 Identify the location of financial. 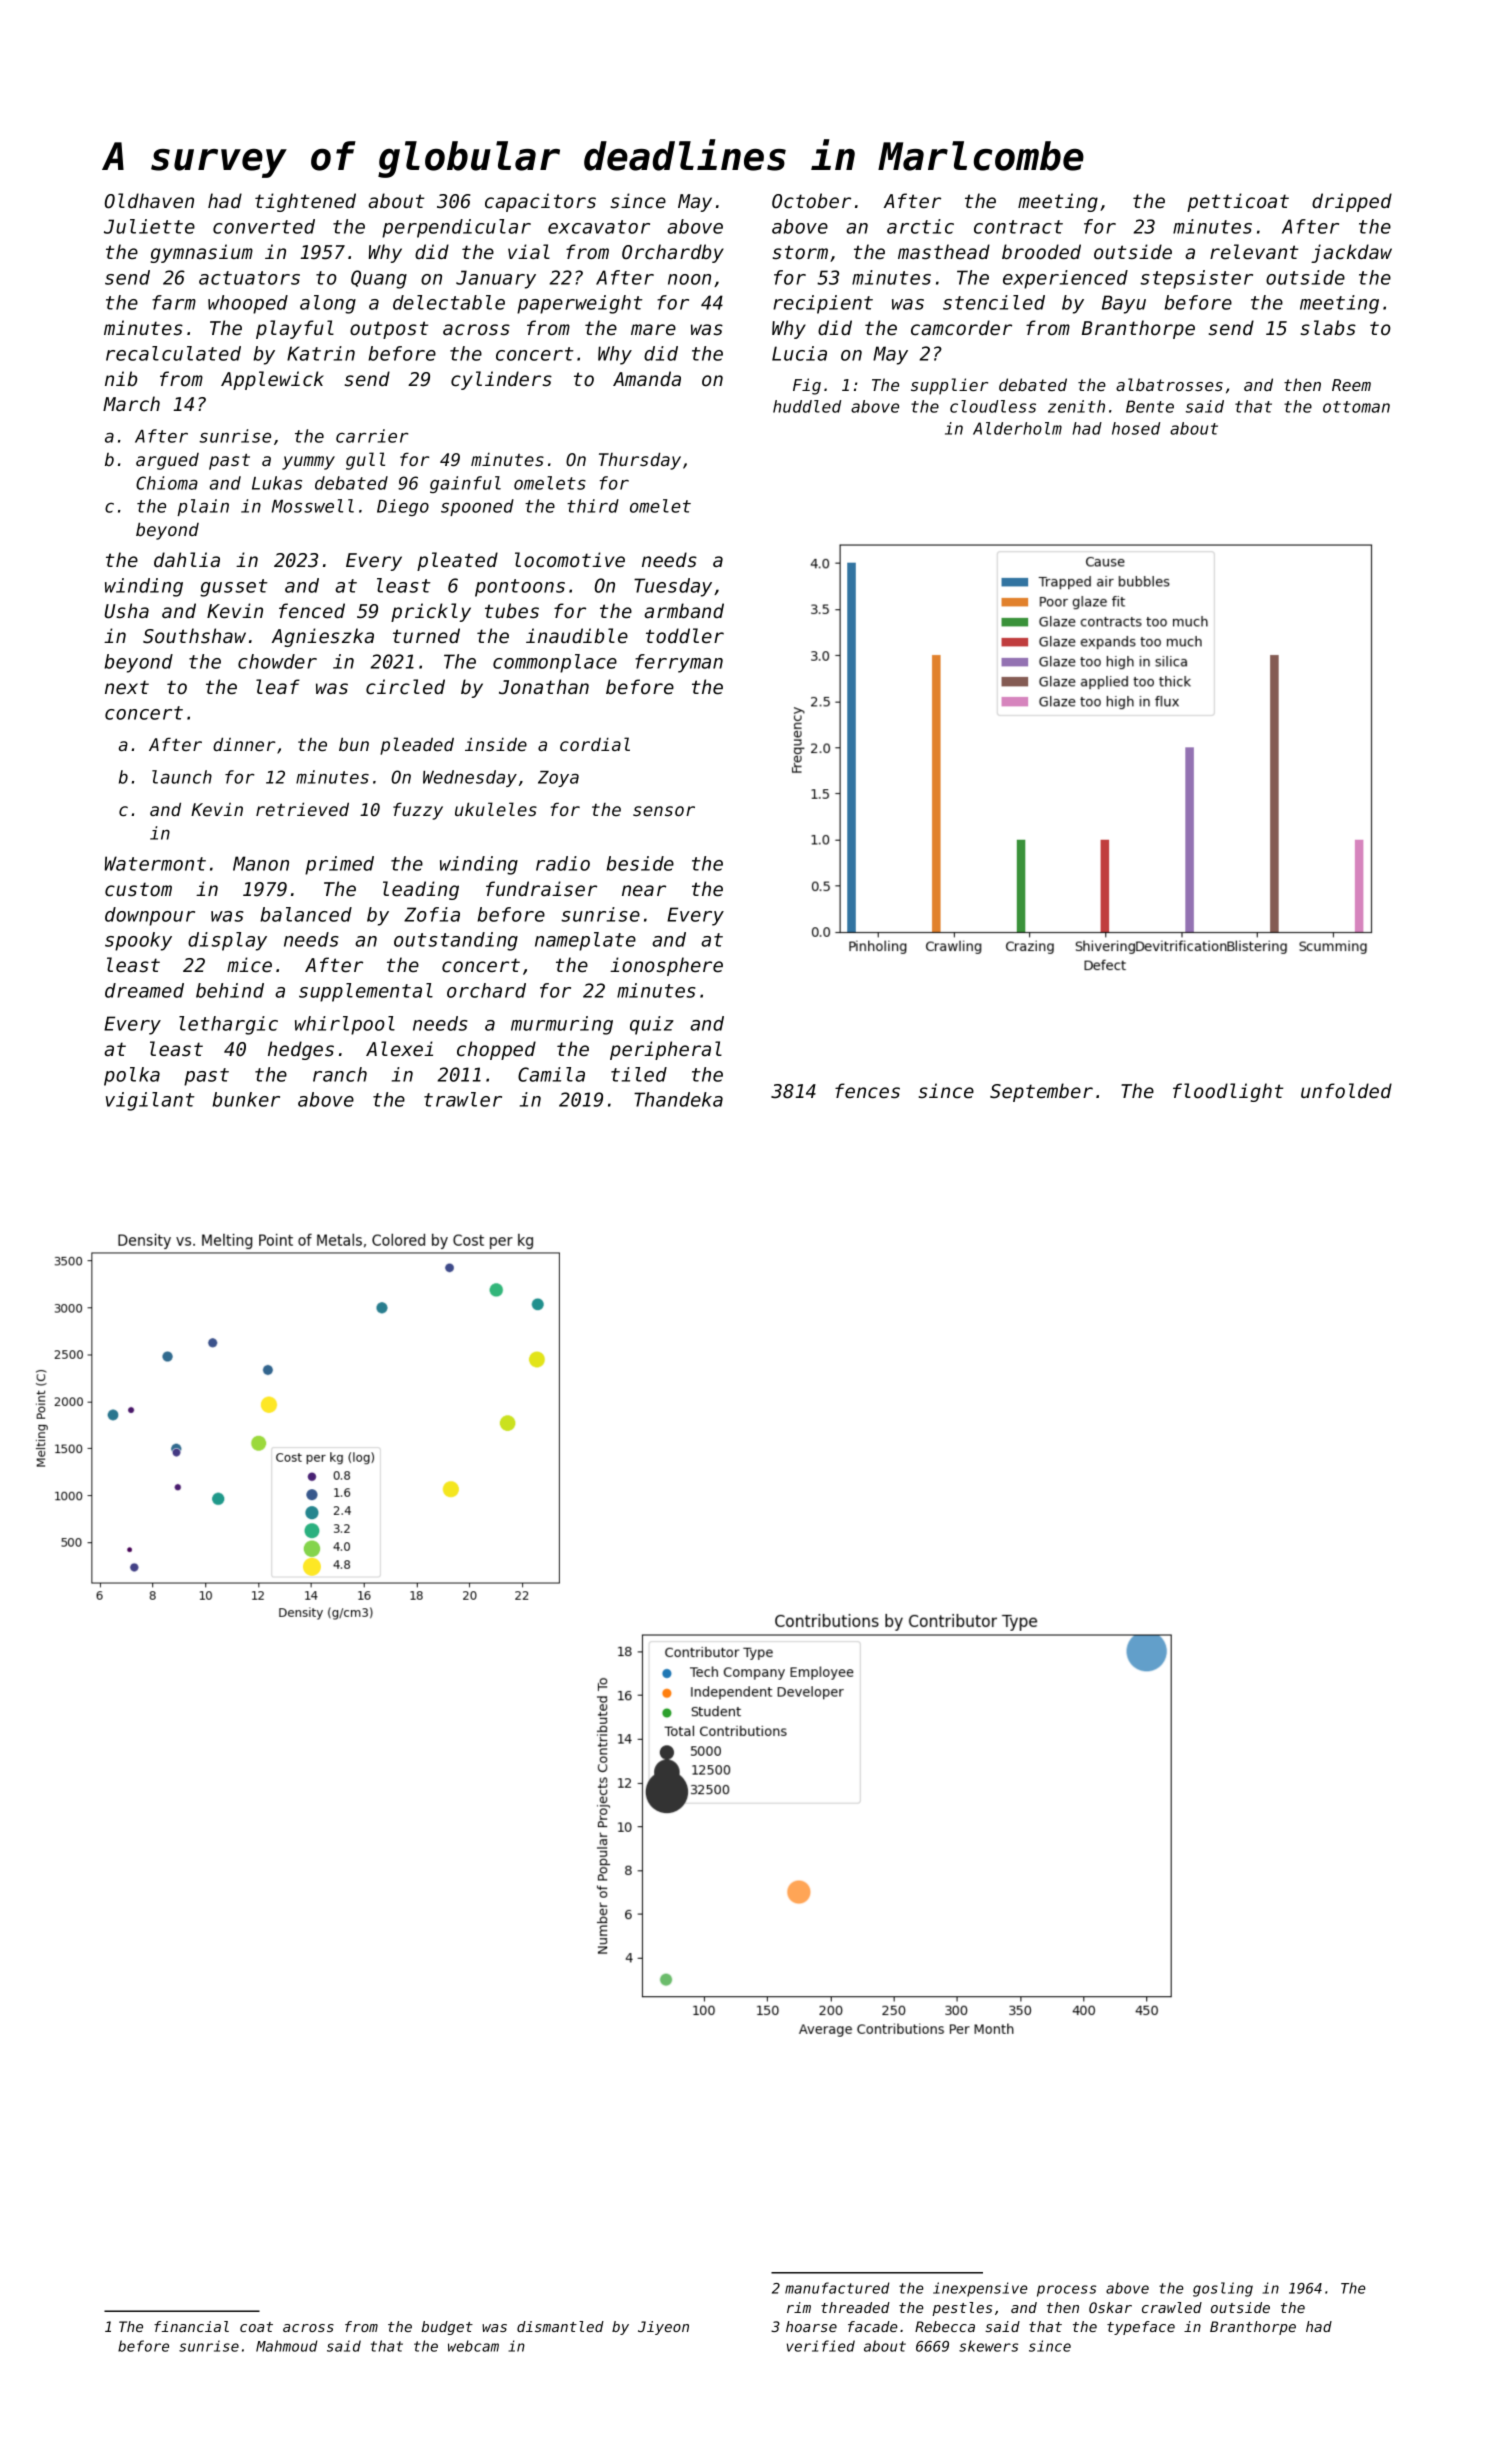
(191, 2326).
